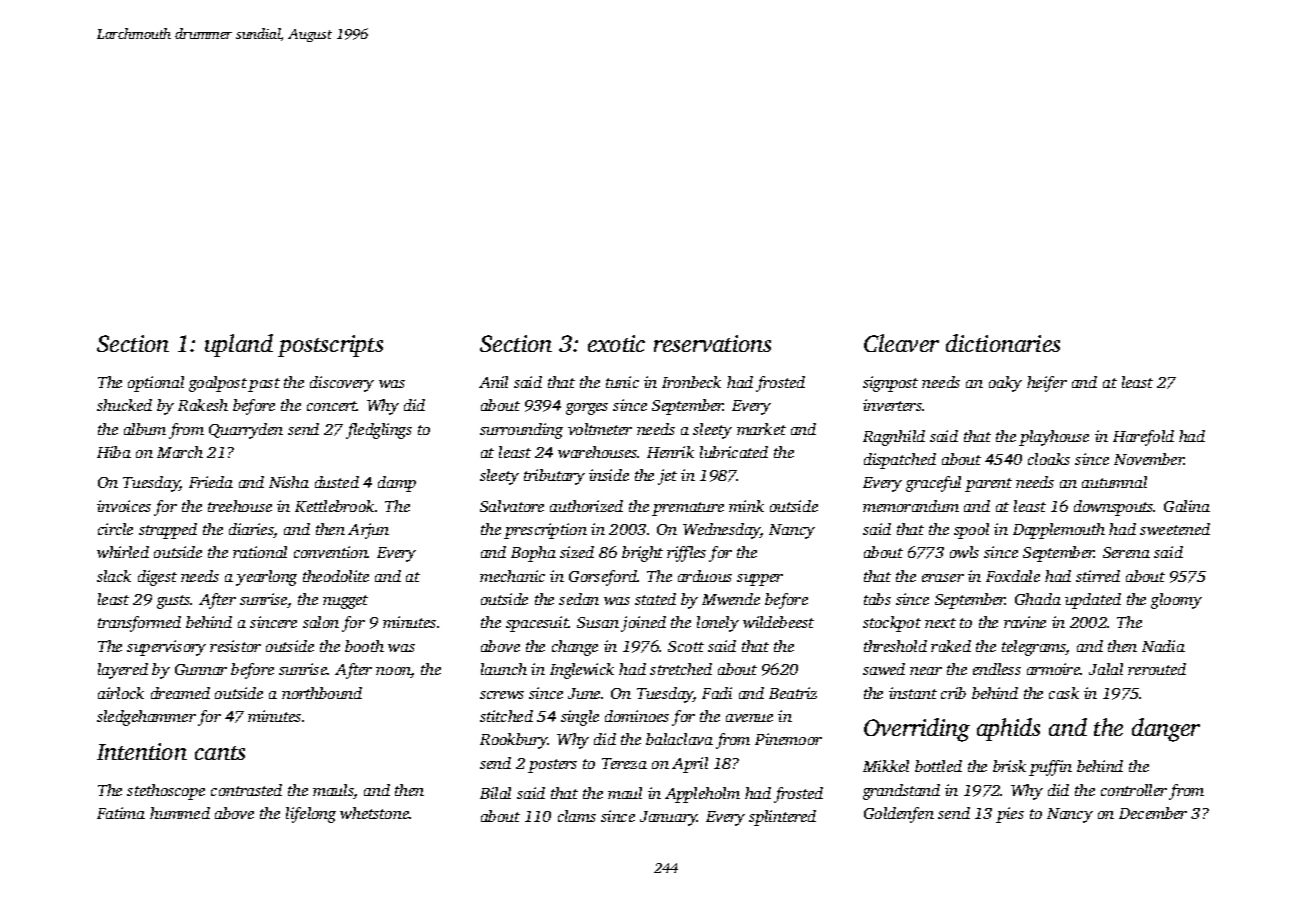 The width and height of the screenshot is (1308, 924). Describe the element at coordinates (246, 431) in the screenshot. I see `Quarryden` at that location.
